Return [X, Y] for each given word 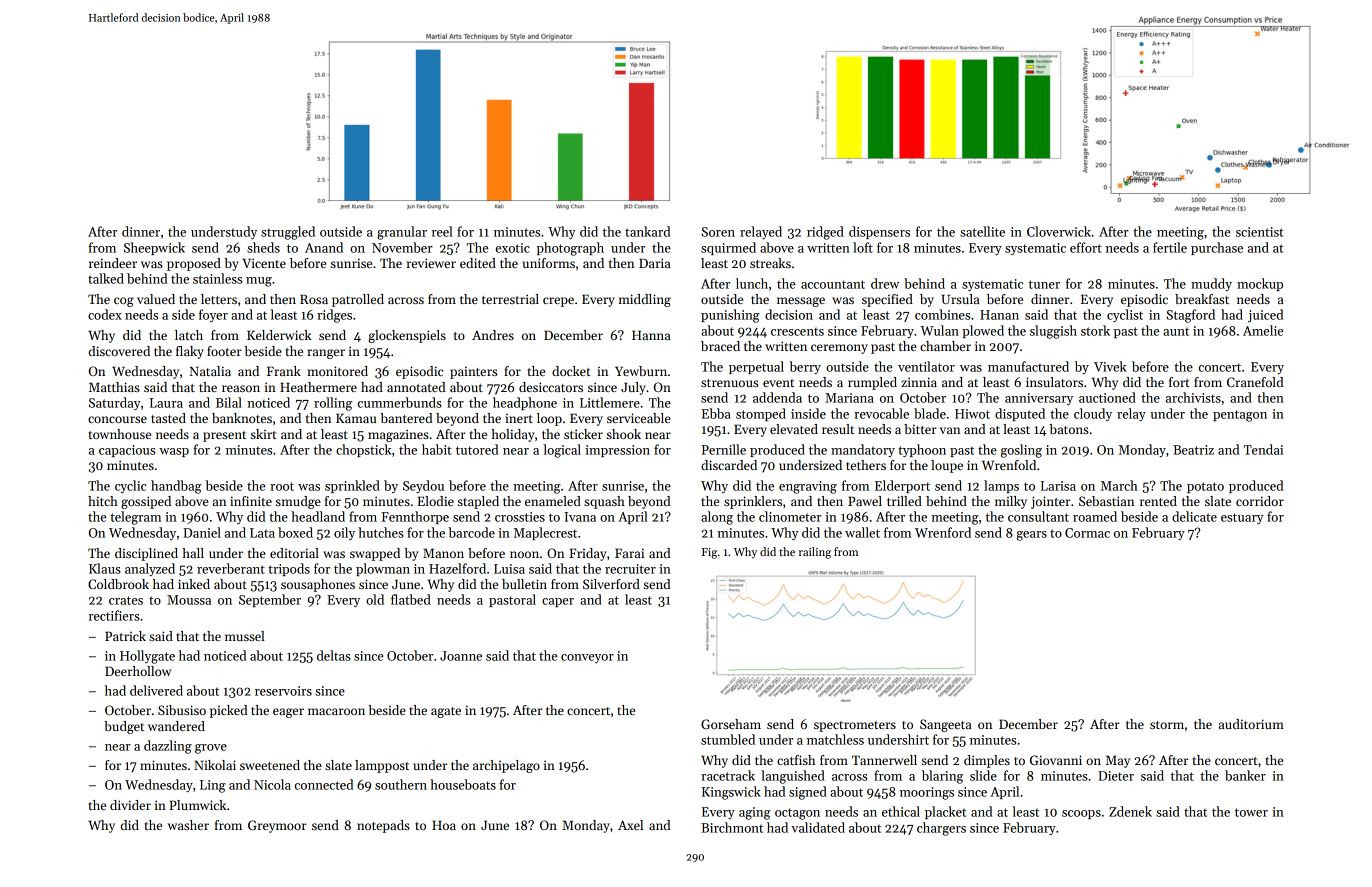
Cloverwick [1059, 231]
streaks [770, 263]
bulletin [524, 584]
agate [446, 712]
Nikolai [215, 765]
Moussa [189, 600]
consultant [1038, 516]
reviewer [431, 263]
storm [1167, 725]
